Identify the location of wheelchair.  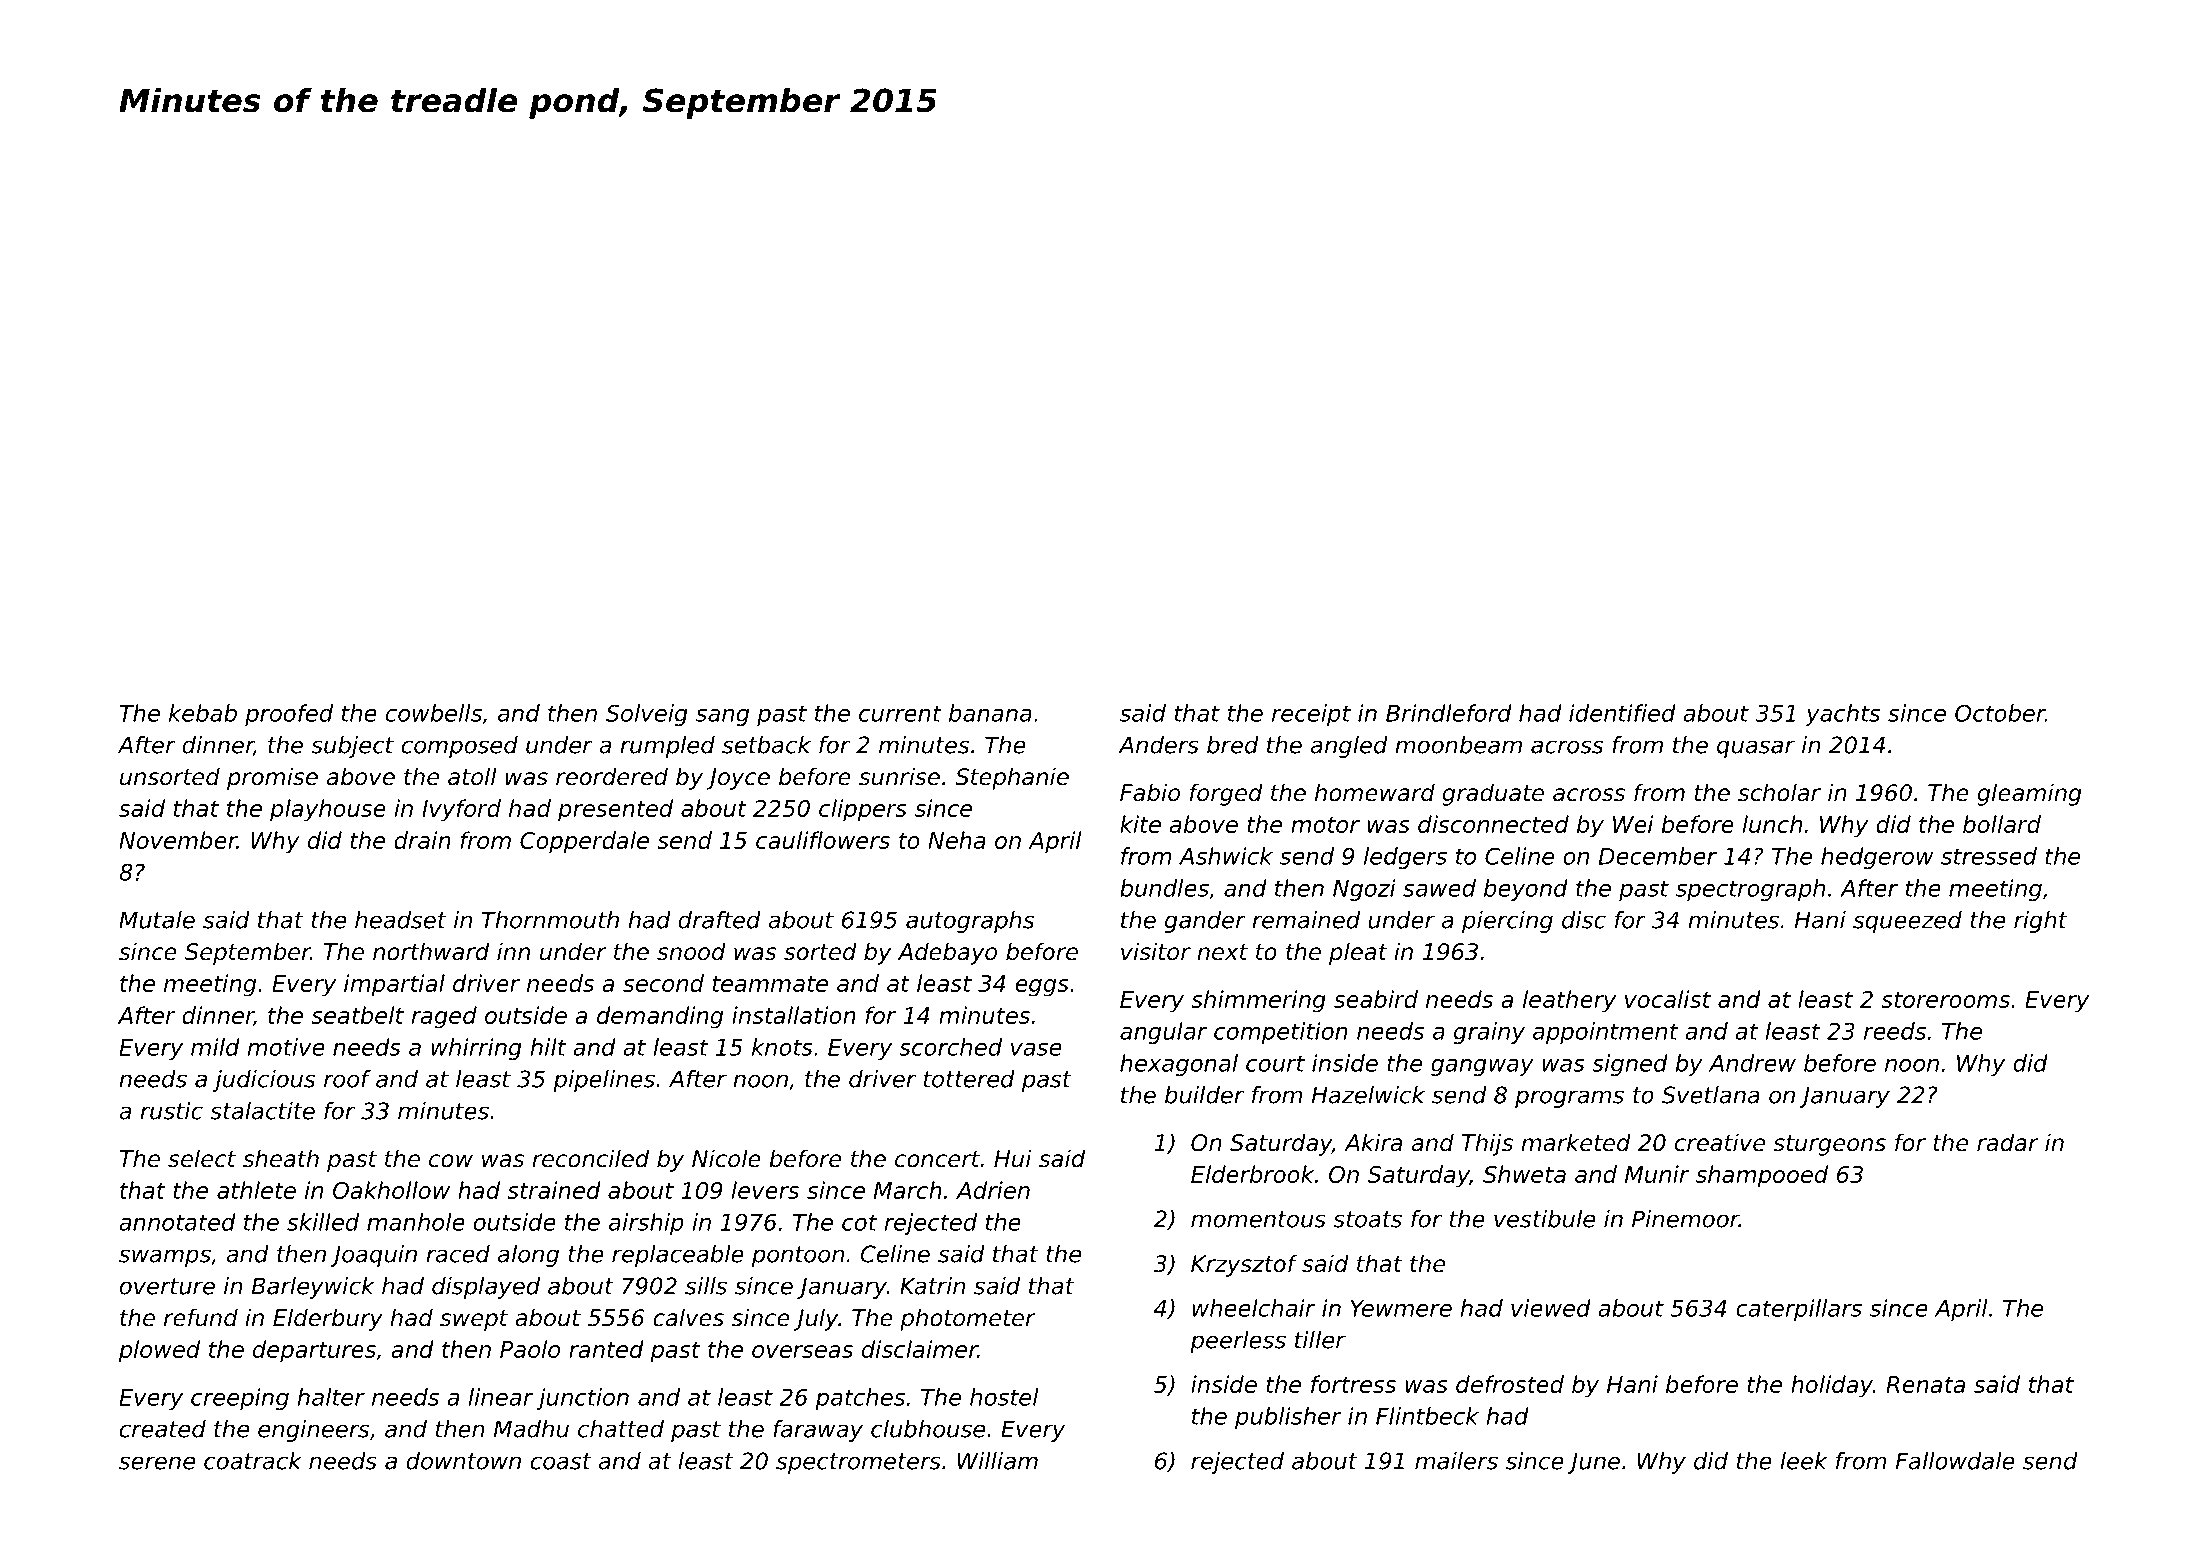
(1253, 1308).
